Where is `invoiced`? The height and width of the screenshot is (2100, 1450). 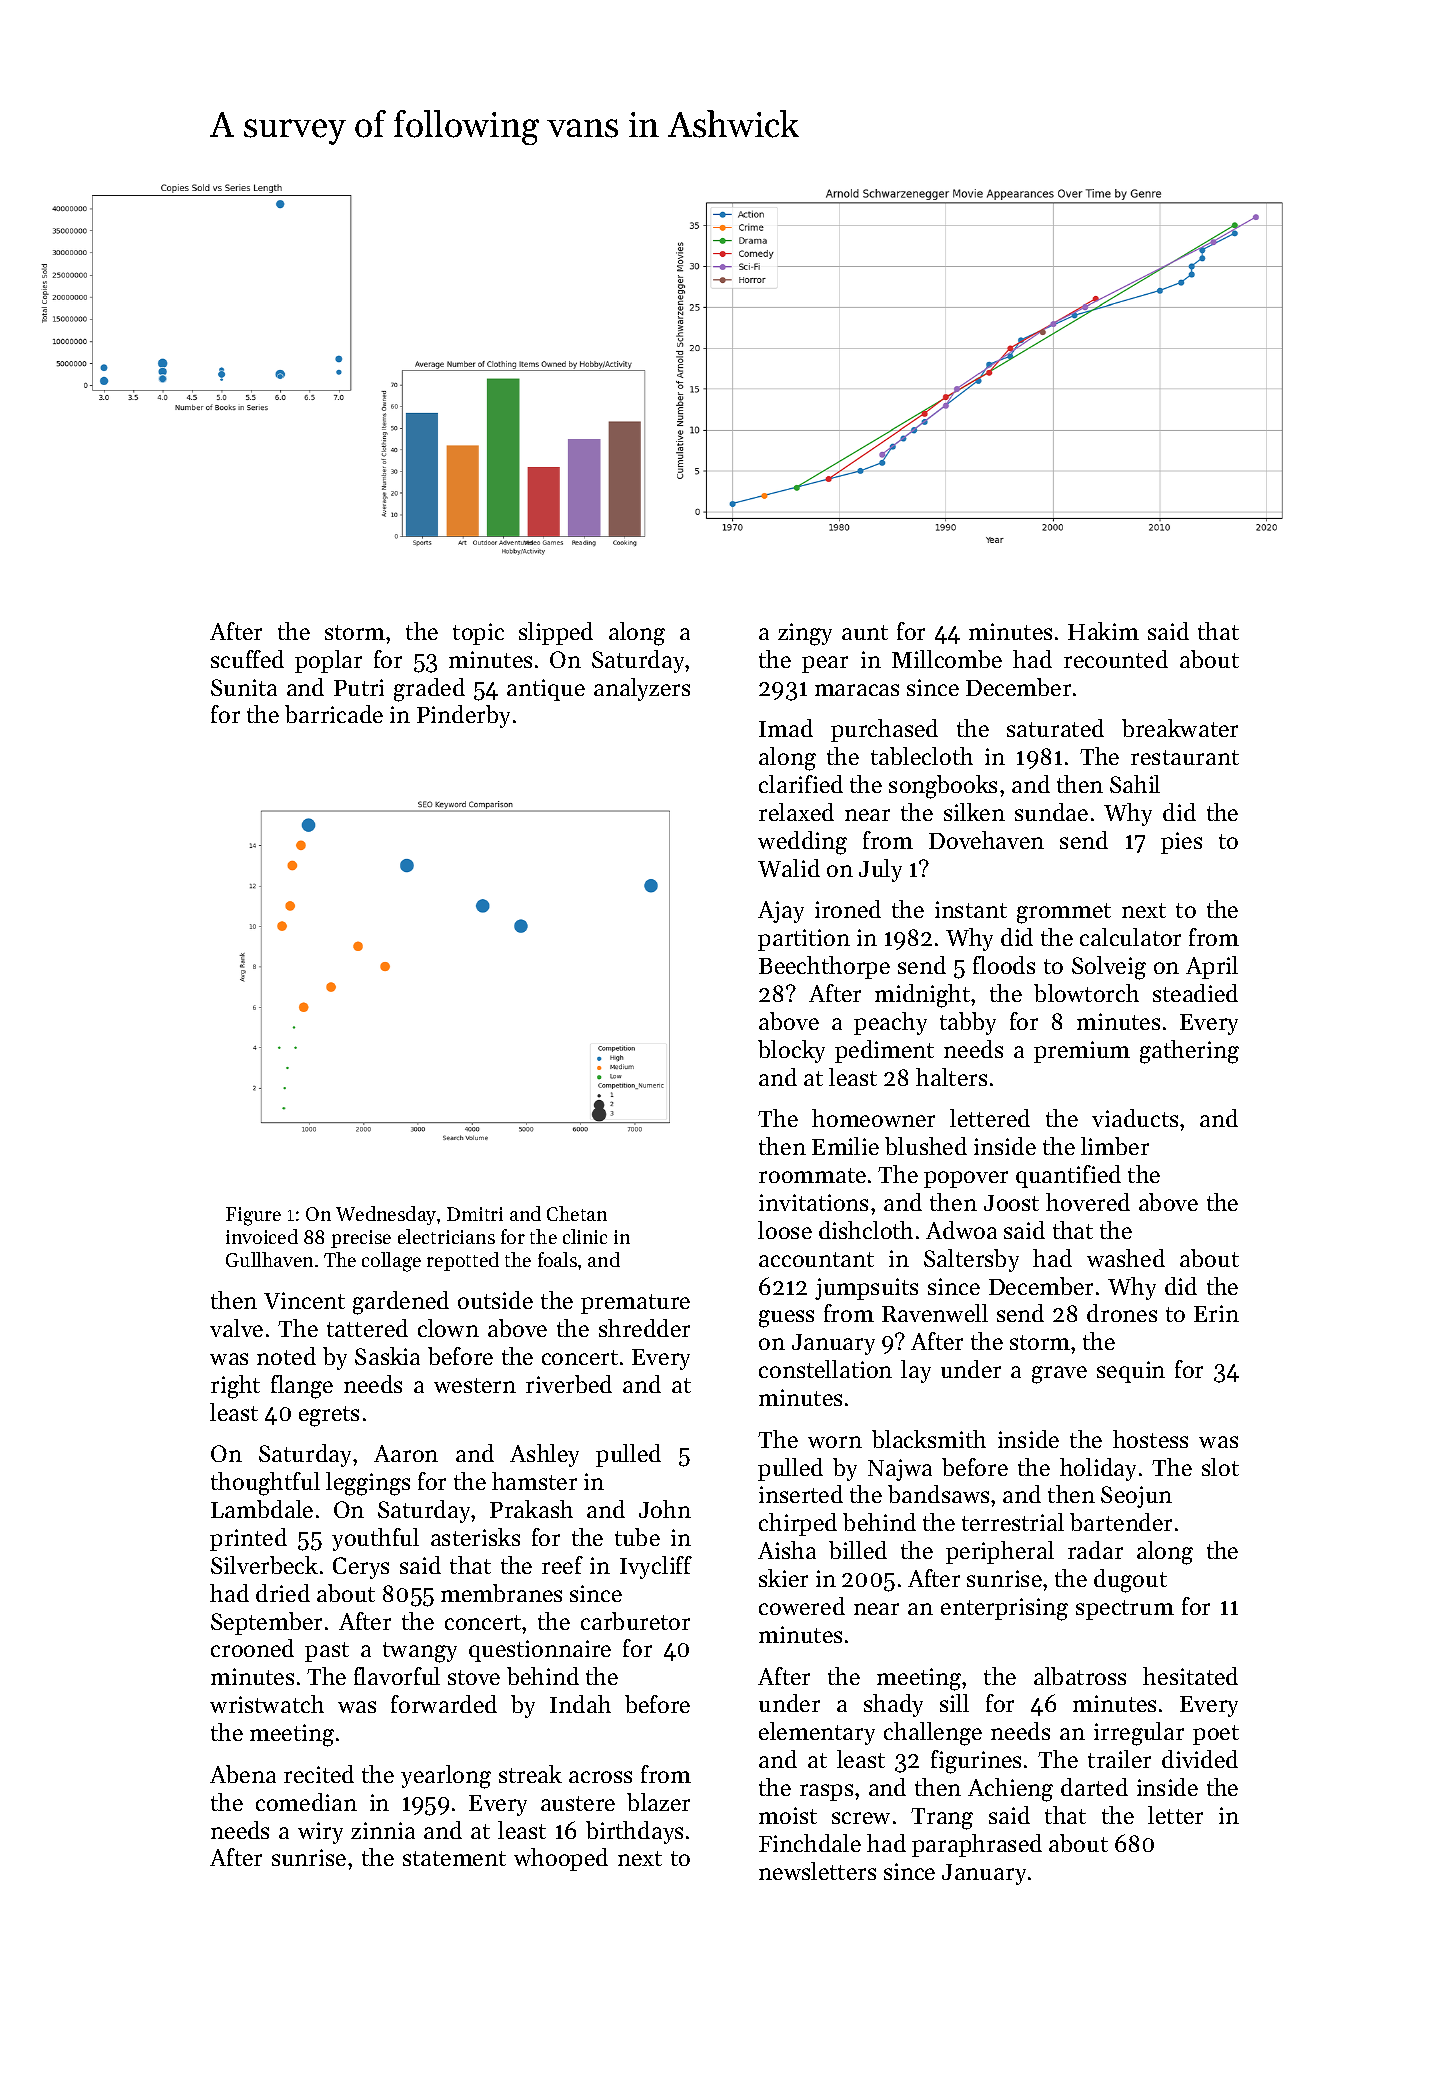
invoiced is located at coordinates (262, 1236).
